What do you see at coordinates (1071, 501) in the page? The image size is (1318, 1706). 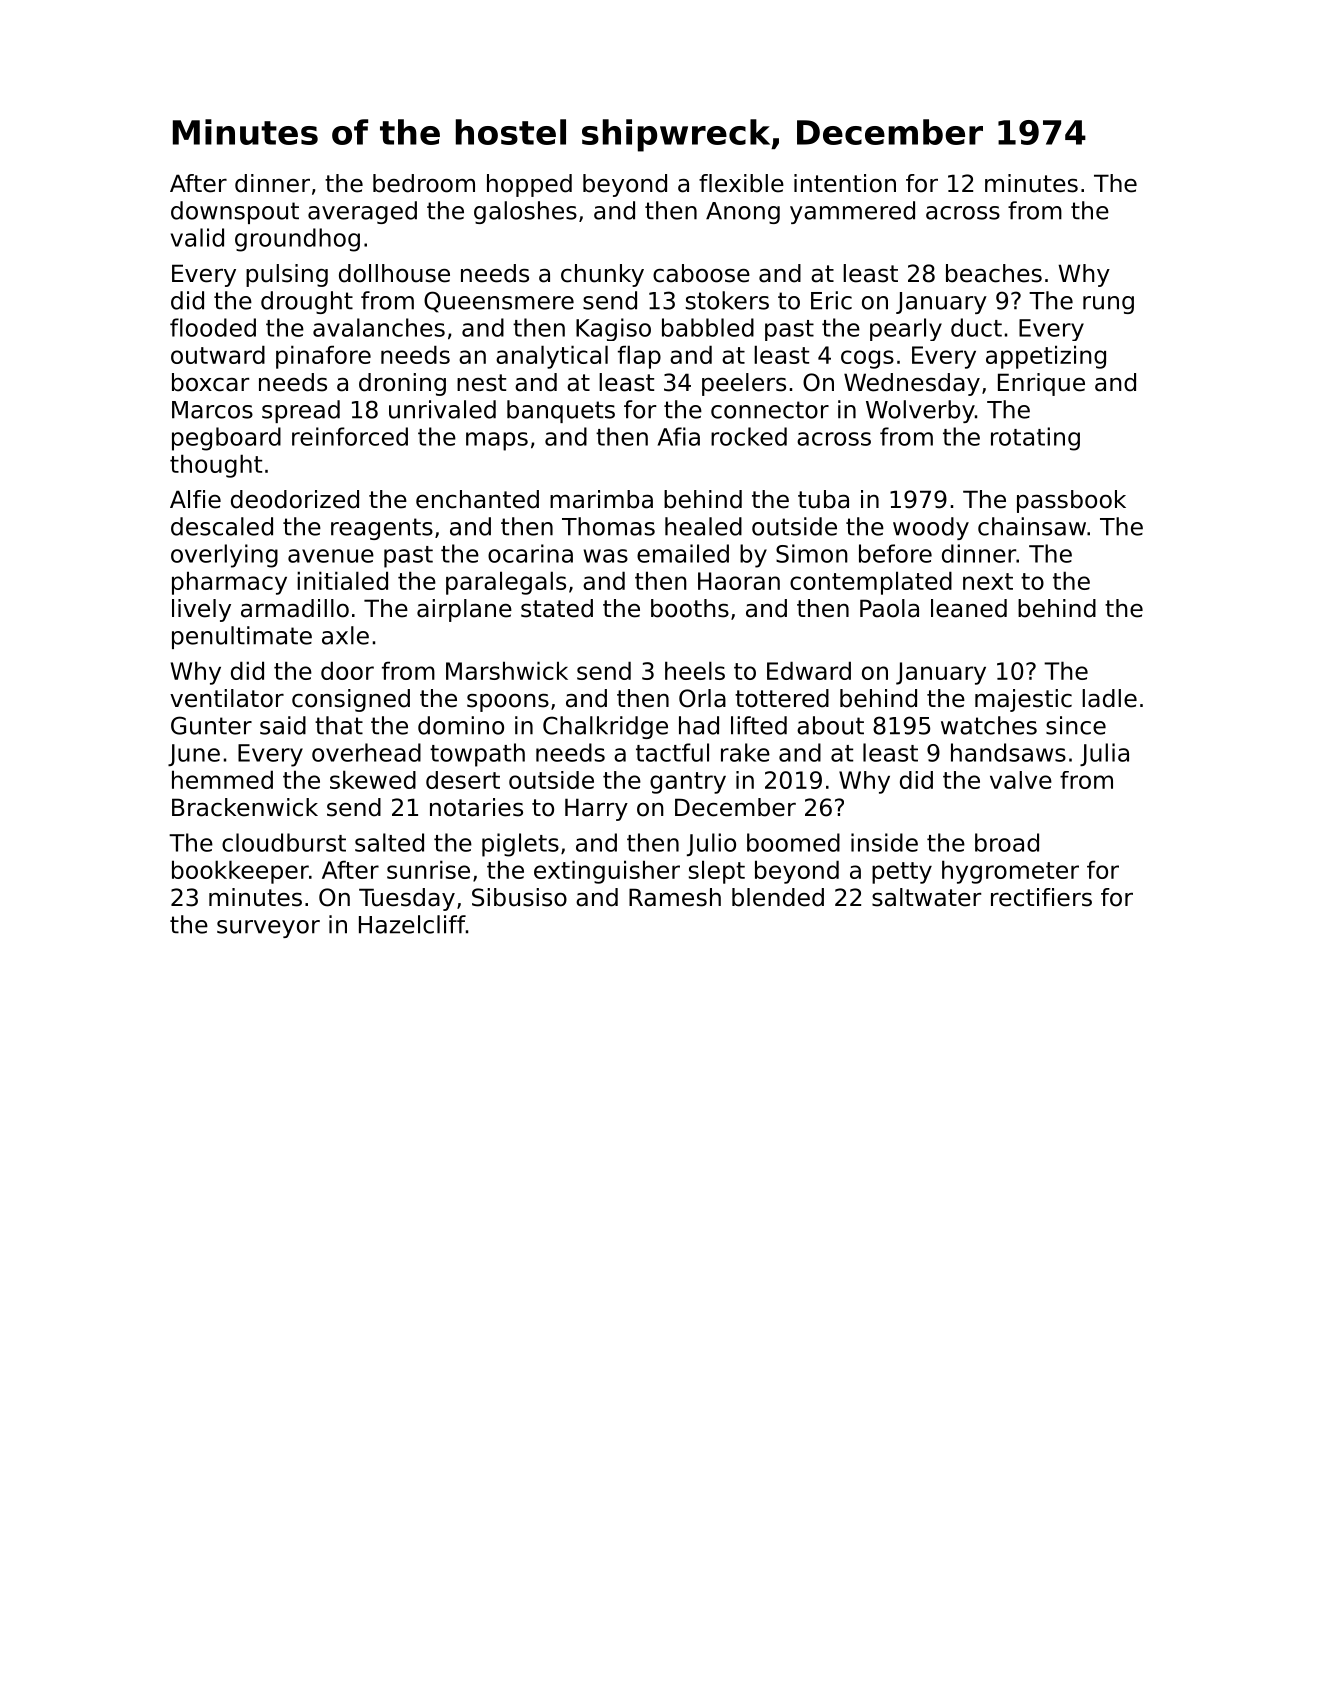 I see `passbook` at bounding box center [1071, 501].
